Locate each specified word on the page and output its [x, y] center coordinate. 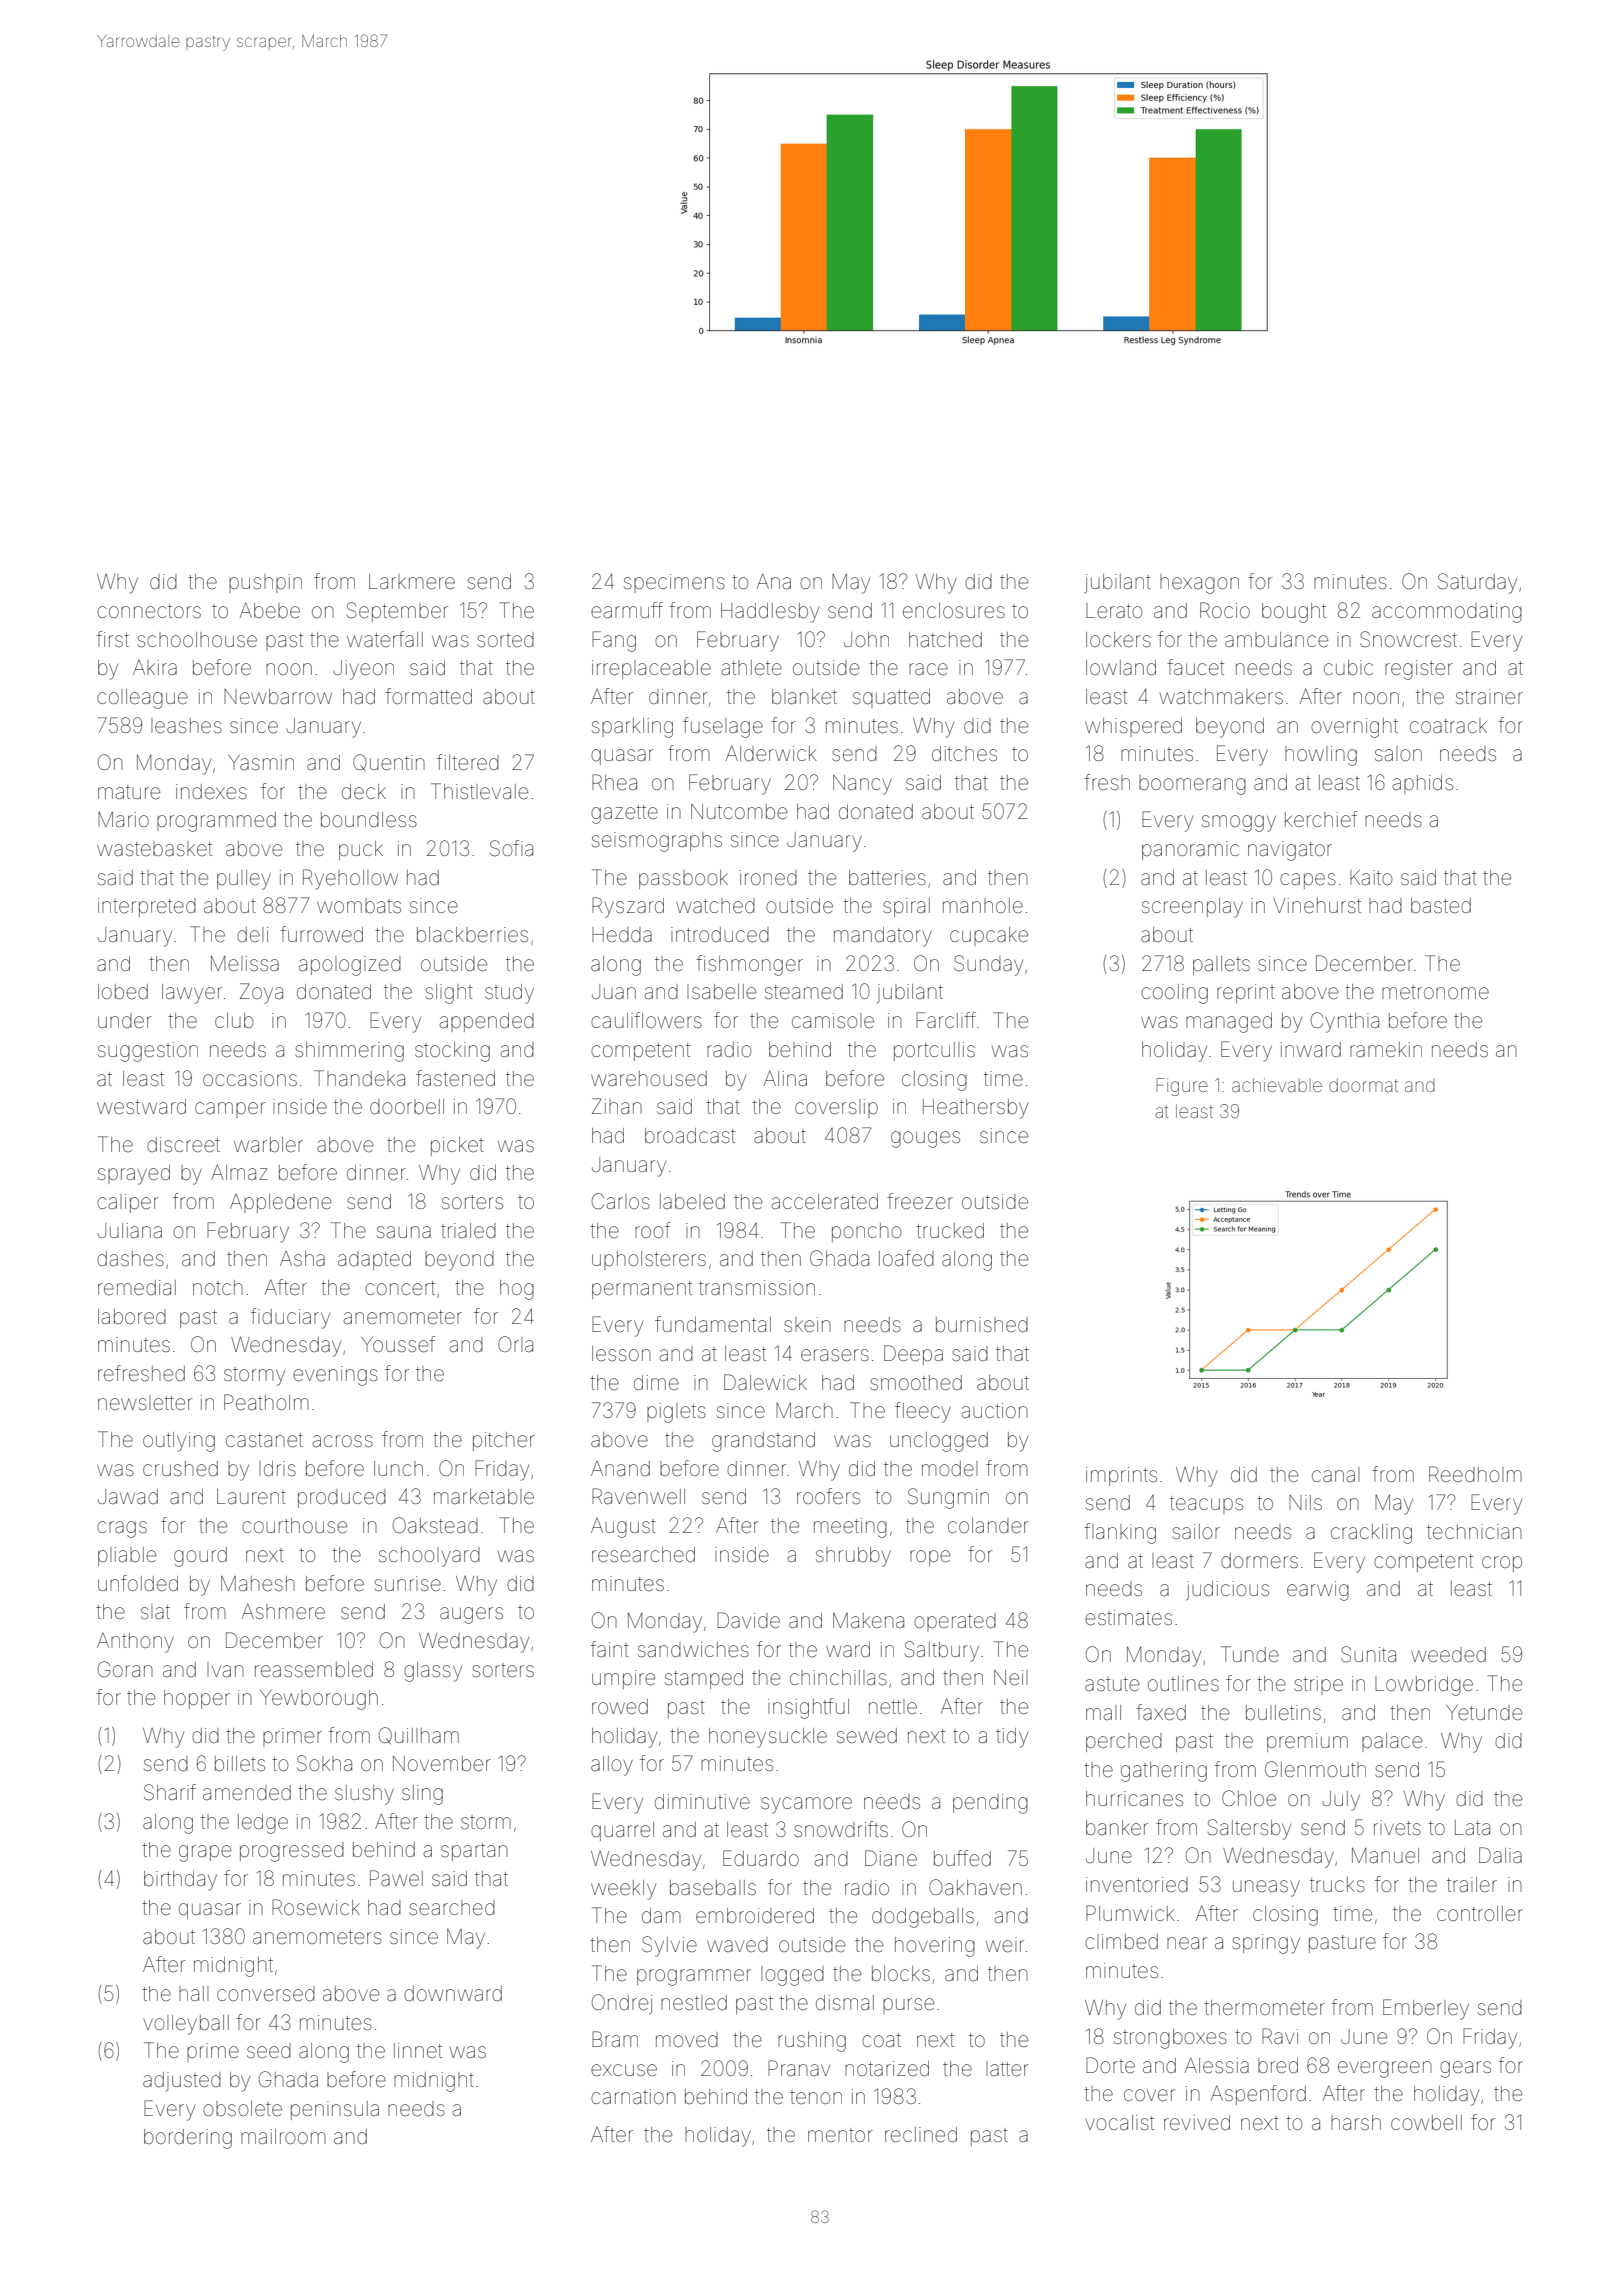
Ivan [225, 1669]
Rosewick [316, 1907]
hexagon [1199, 584]
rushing [812, 2042]
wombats [359, 905]
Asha [302, 1258]
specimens [674, 583]
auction [995, 1410]
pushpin [265, 583]
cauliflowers [646, 1020]
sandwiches [693, 1650]
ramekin [1386, 1049]
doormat [1363, 1085]
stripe [1318, 1685]
